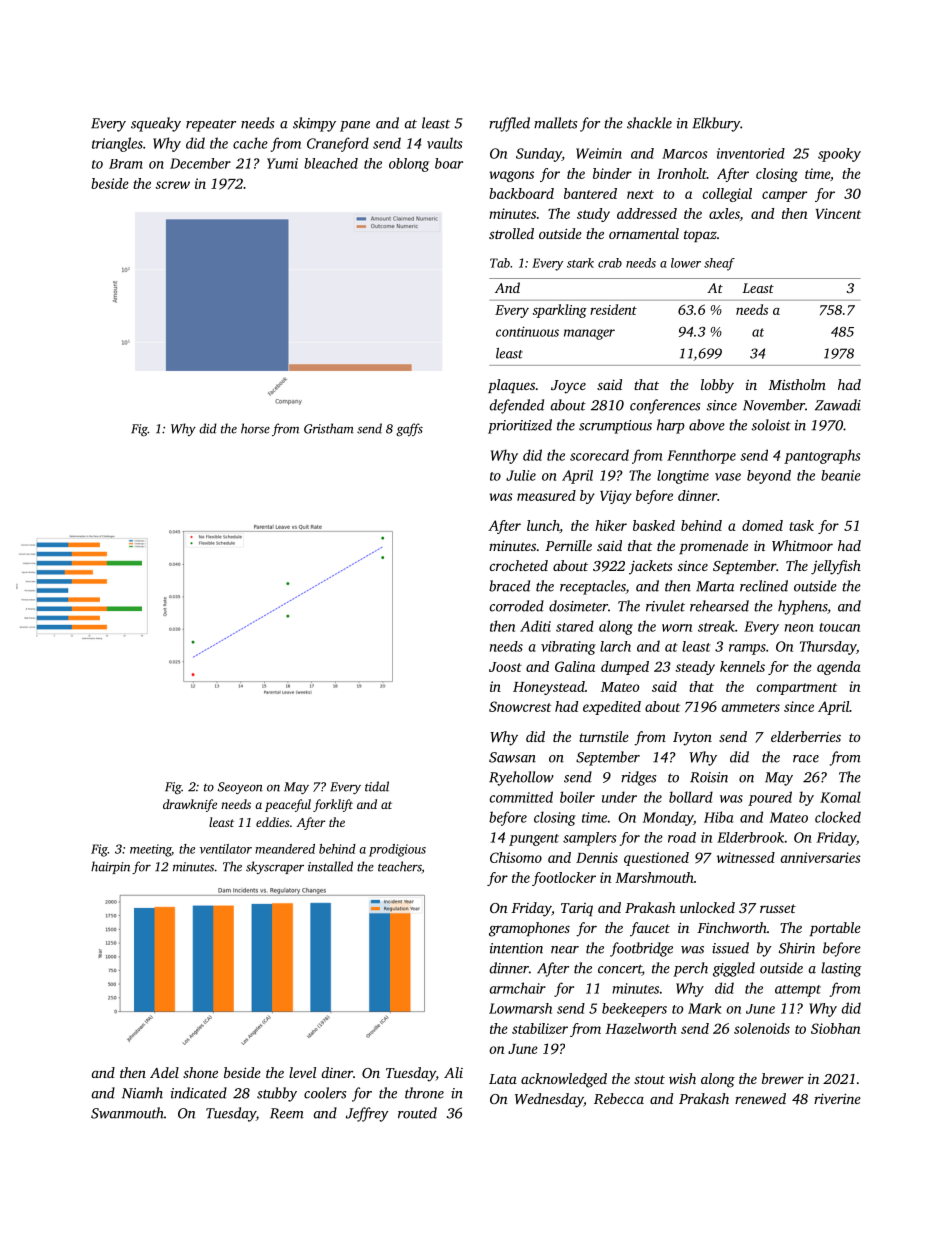  What do you see at coordinates (838, 405) in the screenshot?
I see `Zawadi` at bounding box center [838, 405].
